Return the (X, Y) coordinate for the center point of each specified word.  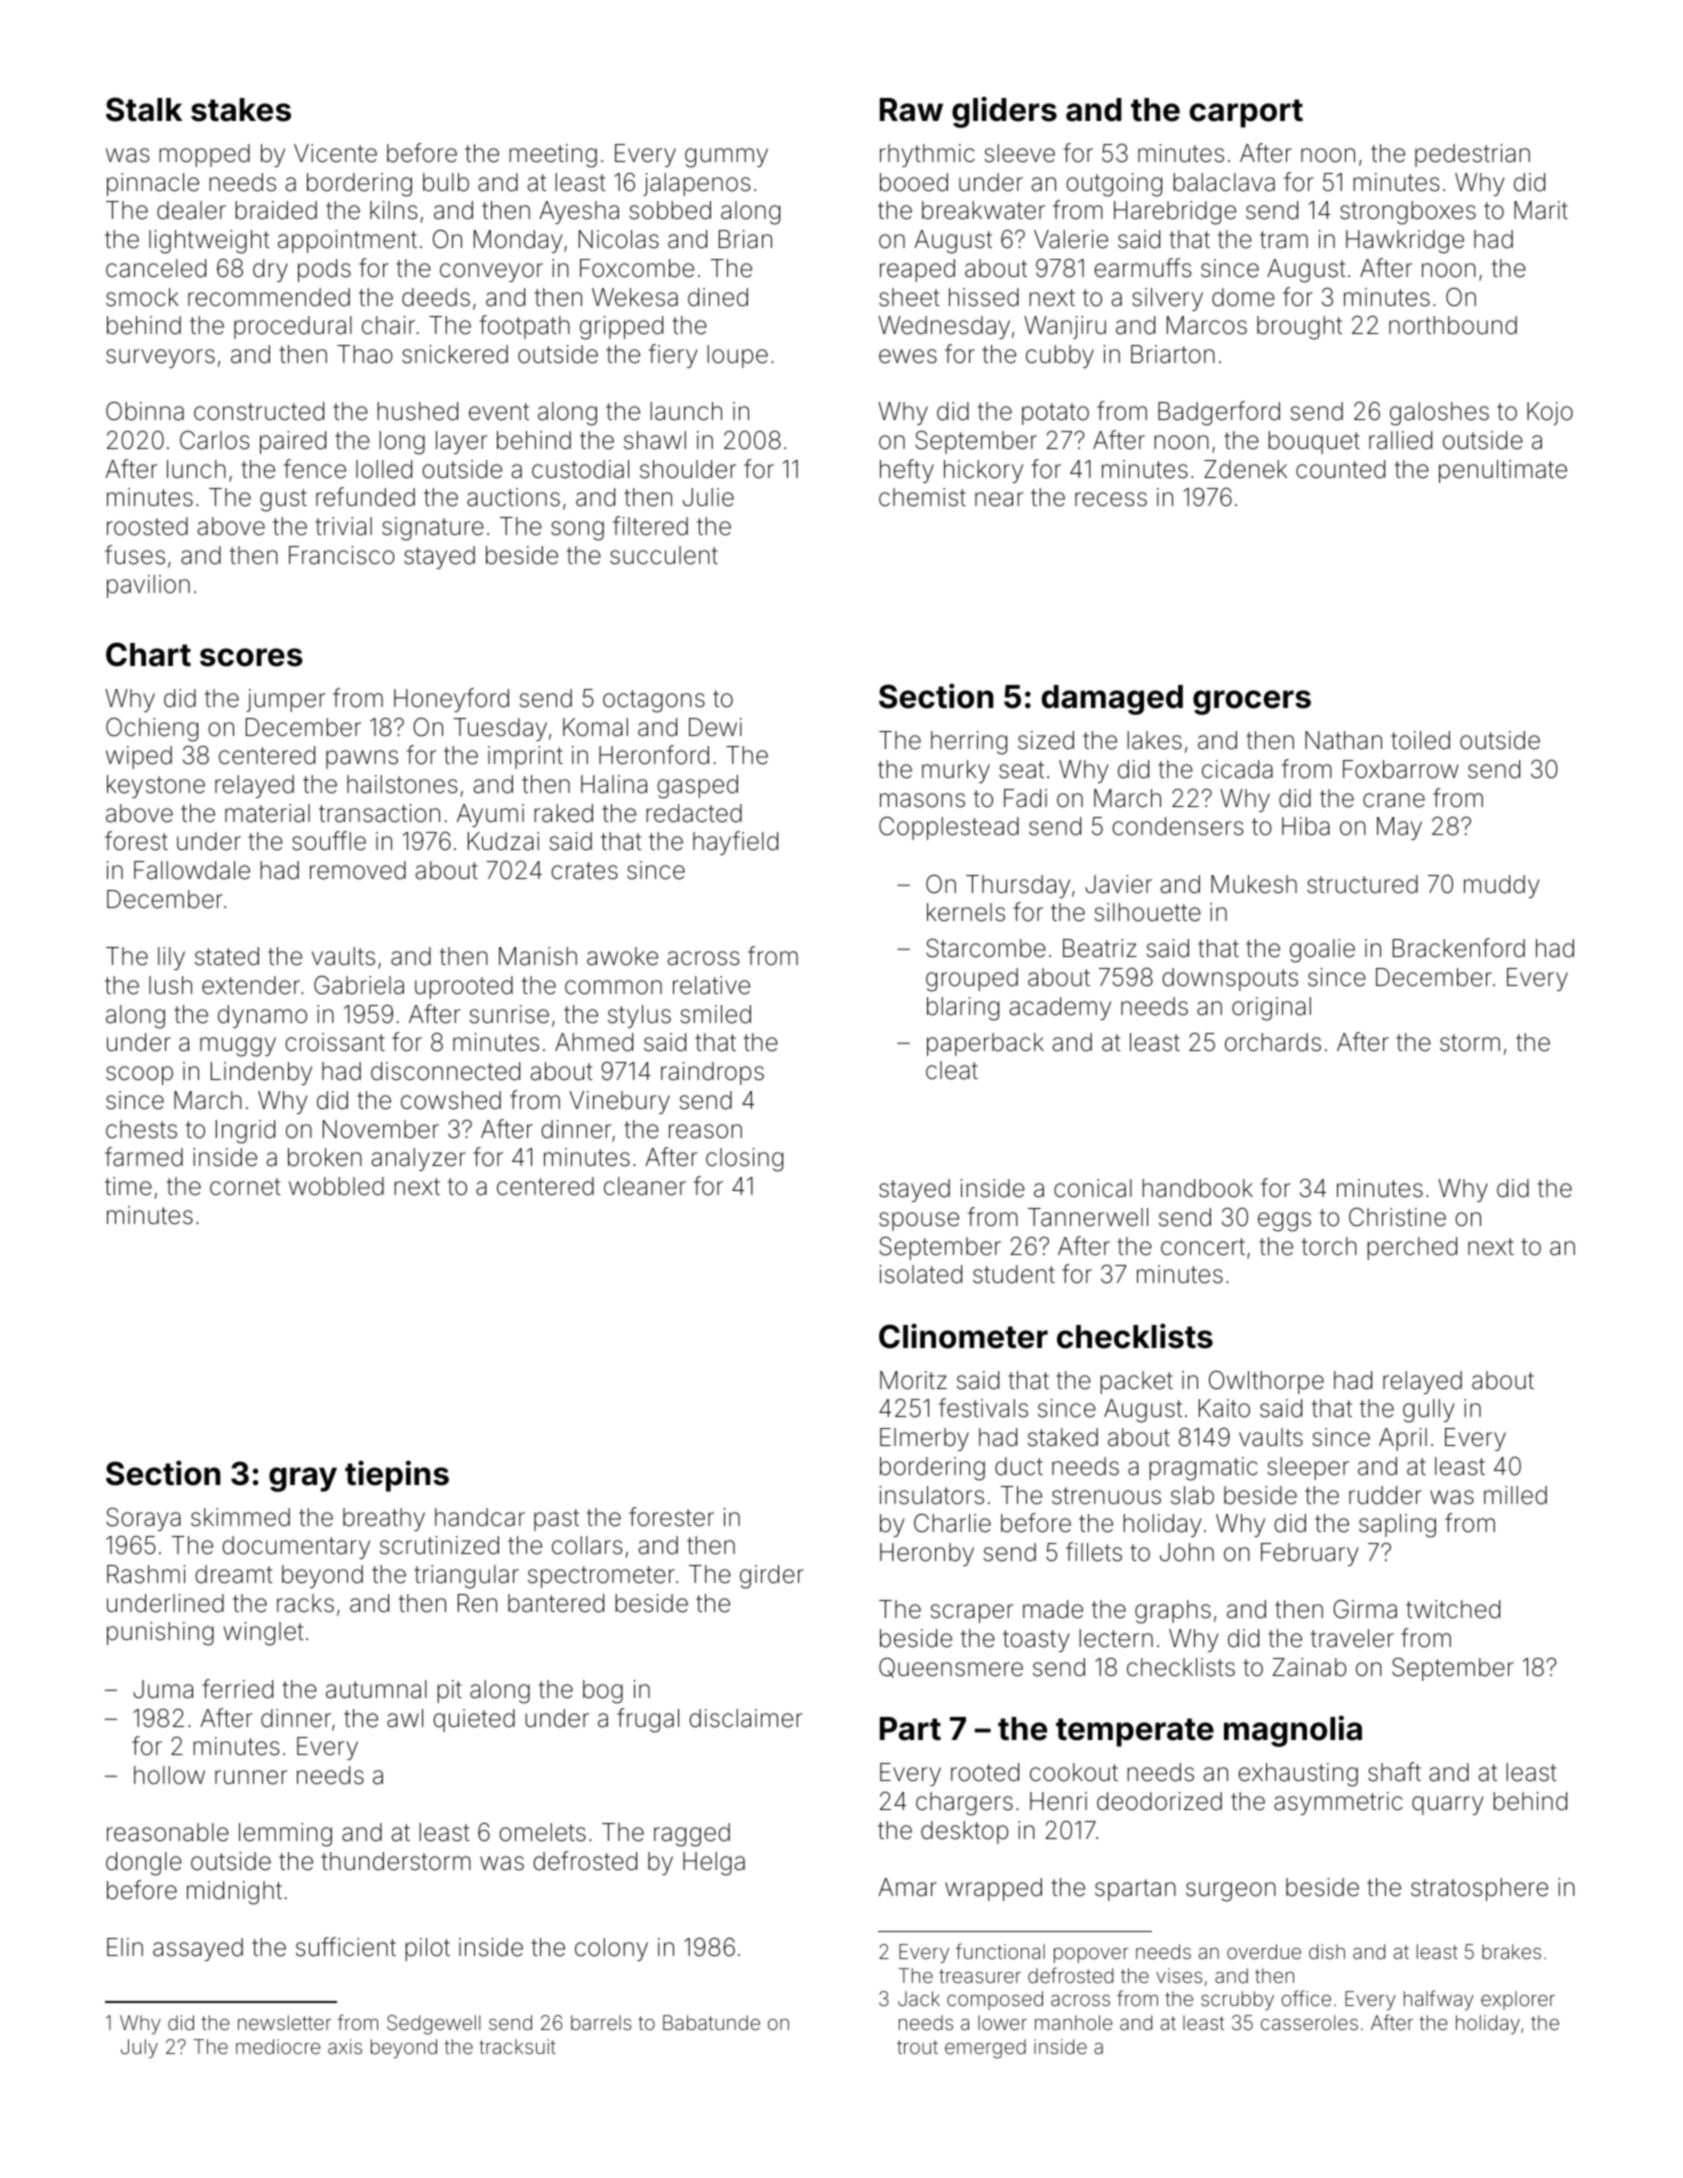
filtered (650, 526)
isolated (921, 1274)
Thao (365, 354)
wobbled (336, 1186)
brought (1299, 328)
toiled (1420, 740)
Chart (148, 654)
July (139, 2048)
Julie (708, 497)
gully (1429, 1411)
